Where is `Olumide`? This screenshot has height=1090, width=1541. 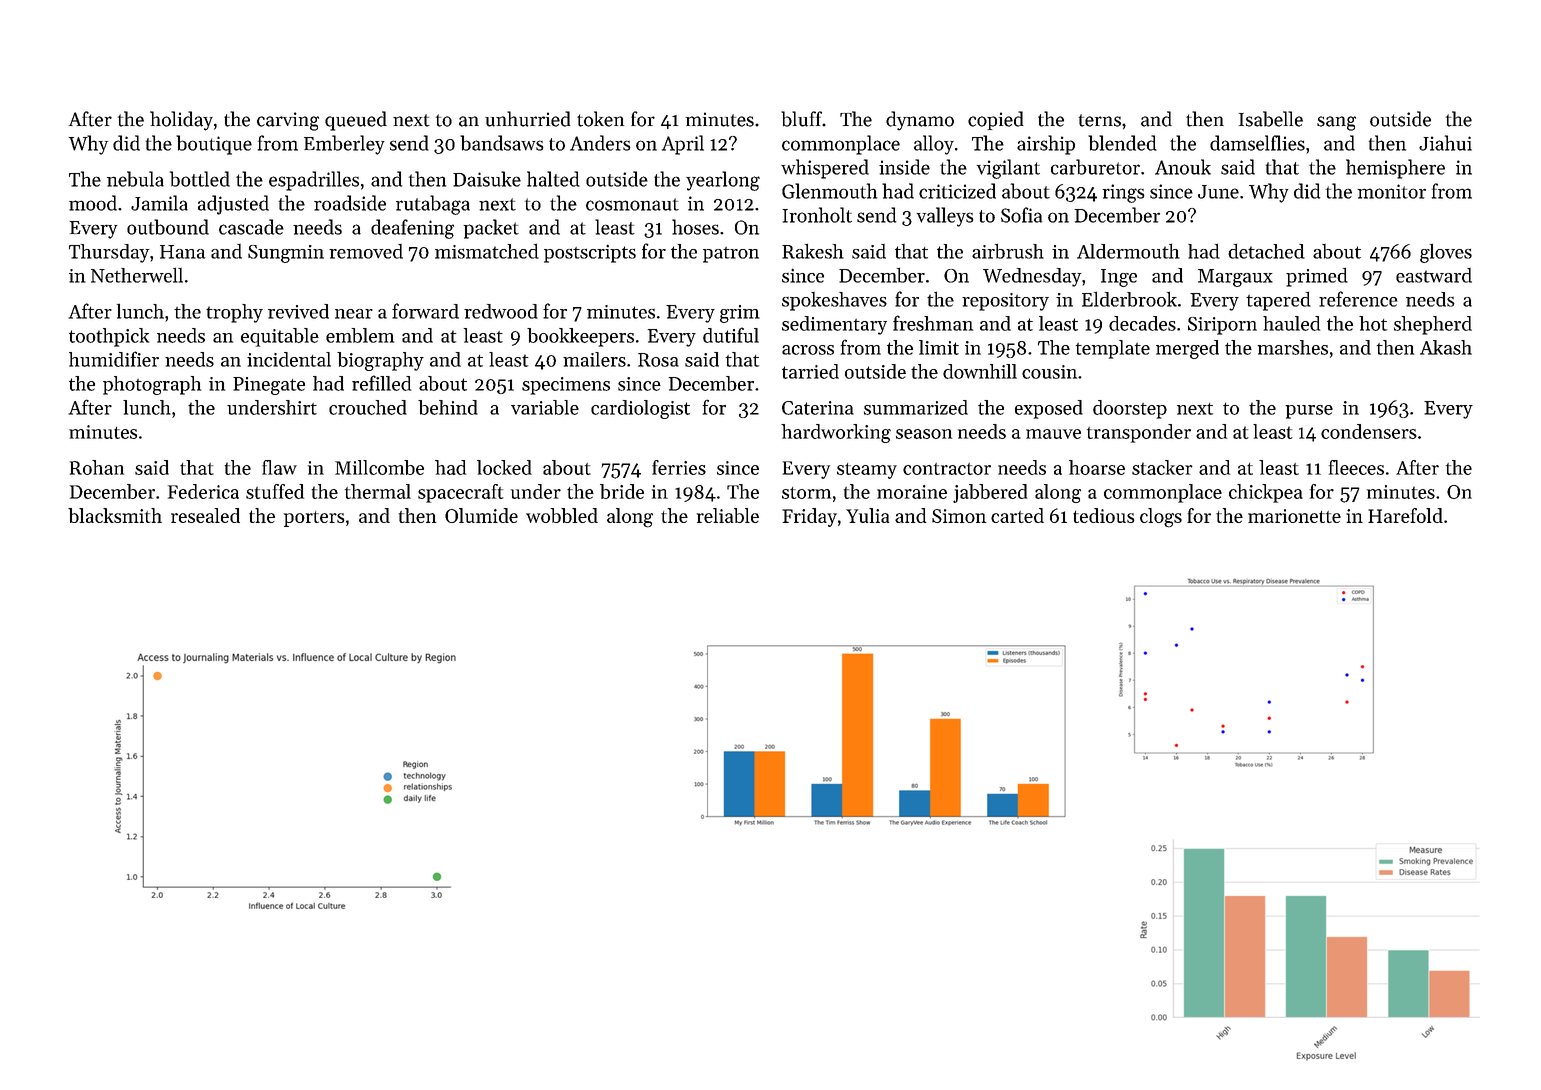
Olumide is located at coordinates (481, 515).
